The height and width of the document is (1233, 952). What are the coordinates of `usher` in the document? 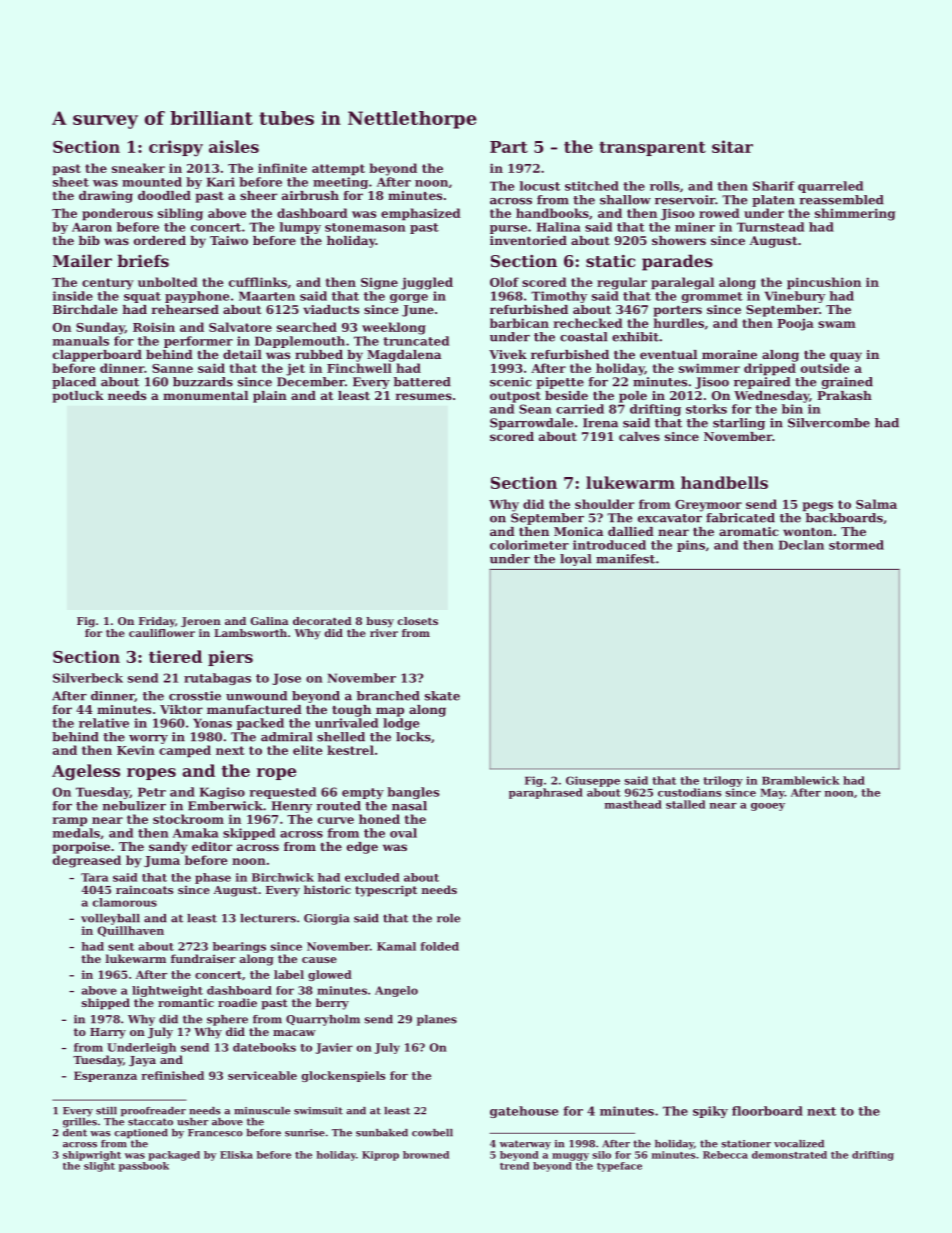 It's located at (192, 1122).
